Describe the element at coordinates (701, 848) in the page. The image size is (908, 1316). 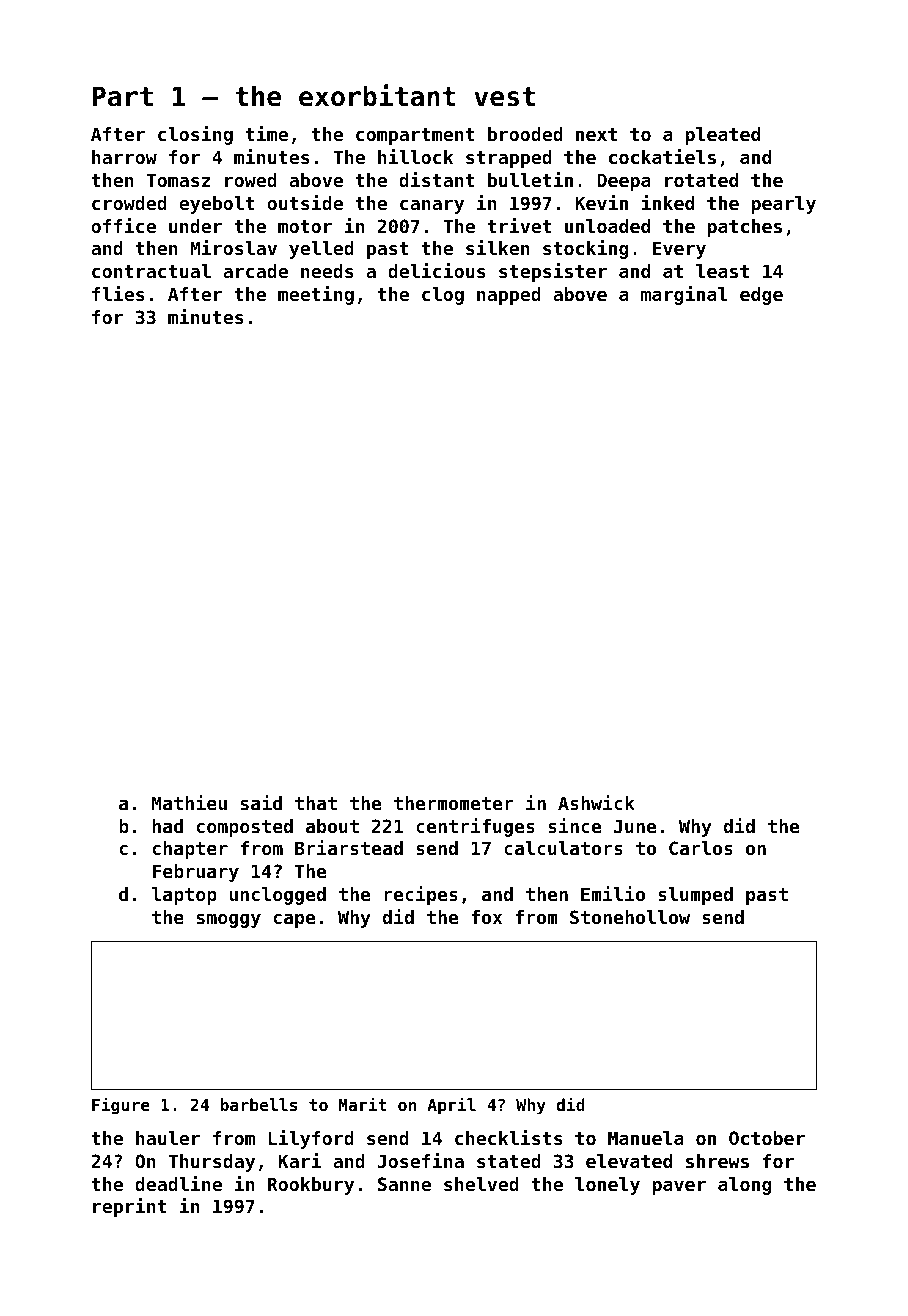
I see `Carlos` at that location.
